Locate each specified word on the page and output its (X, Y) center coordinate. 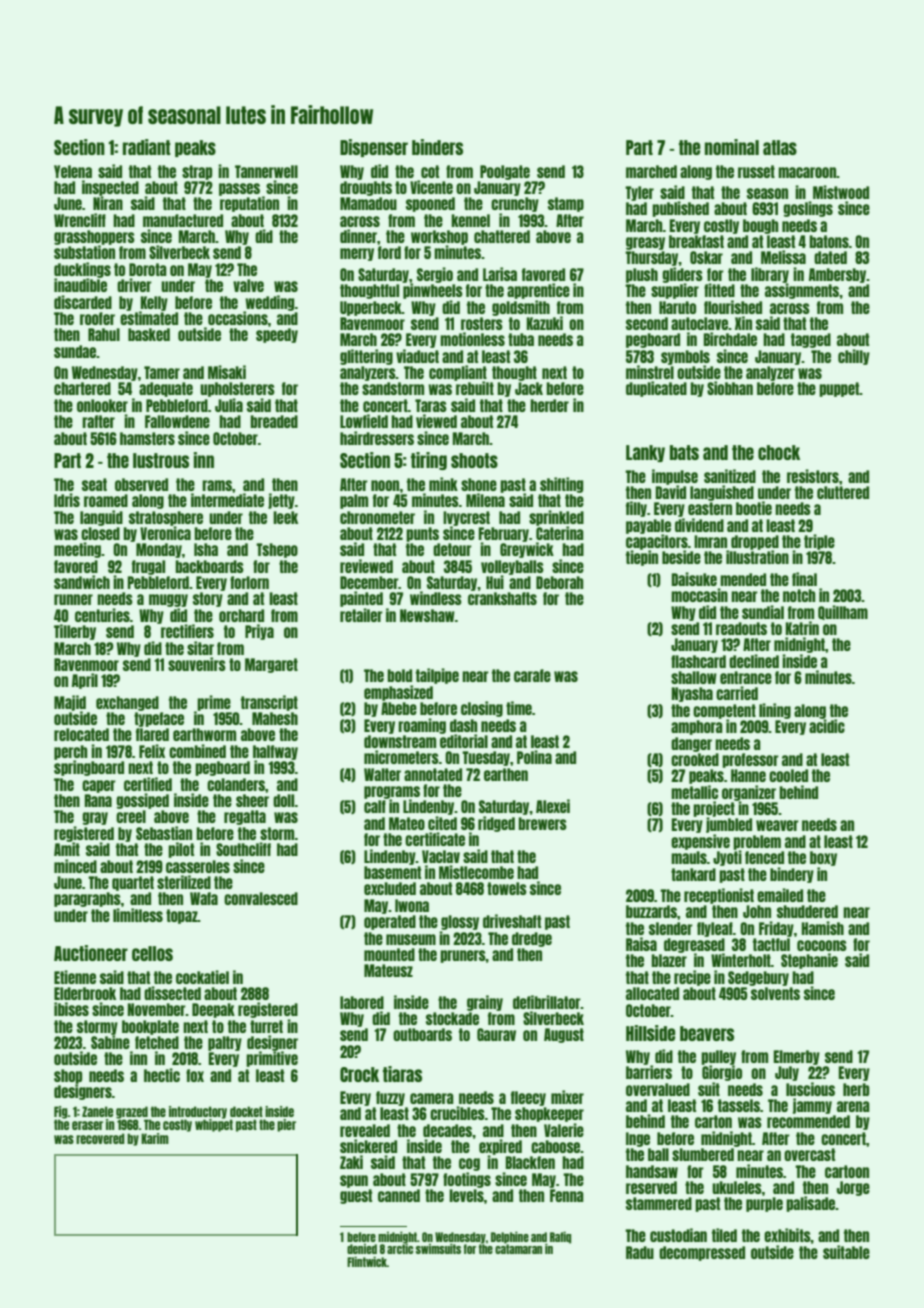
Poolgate (505, 172)
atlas (780, 147)
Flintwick (367, 1261)
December (369, 582)
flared (152, 734)
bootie (754, 508)
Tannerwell (266, 171)
